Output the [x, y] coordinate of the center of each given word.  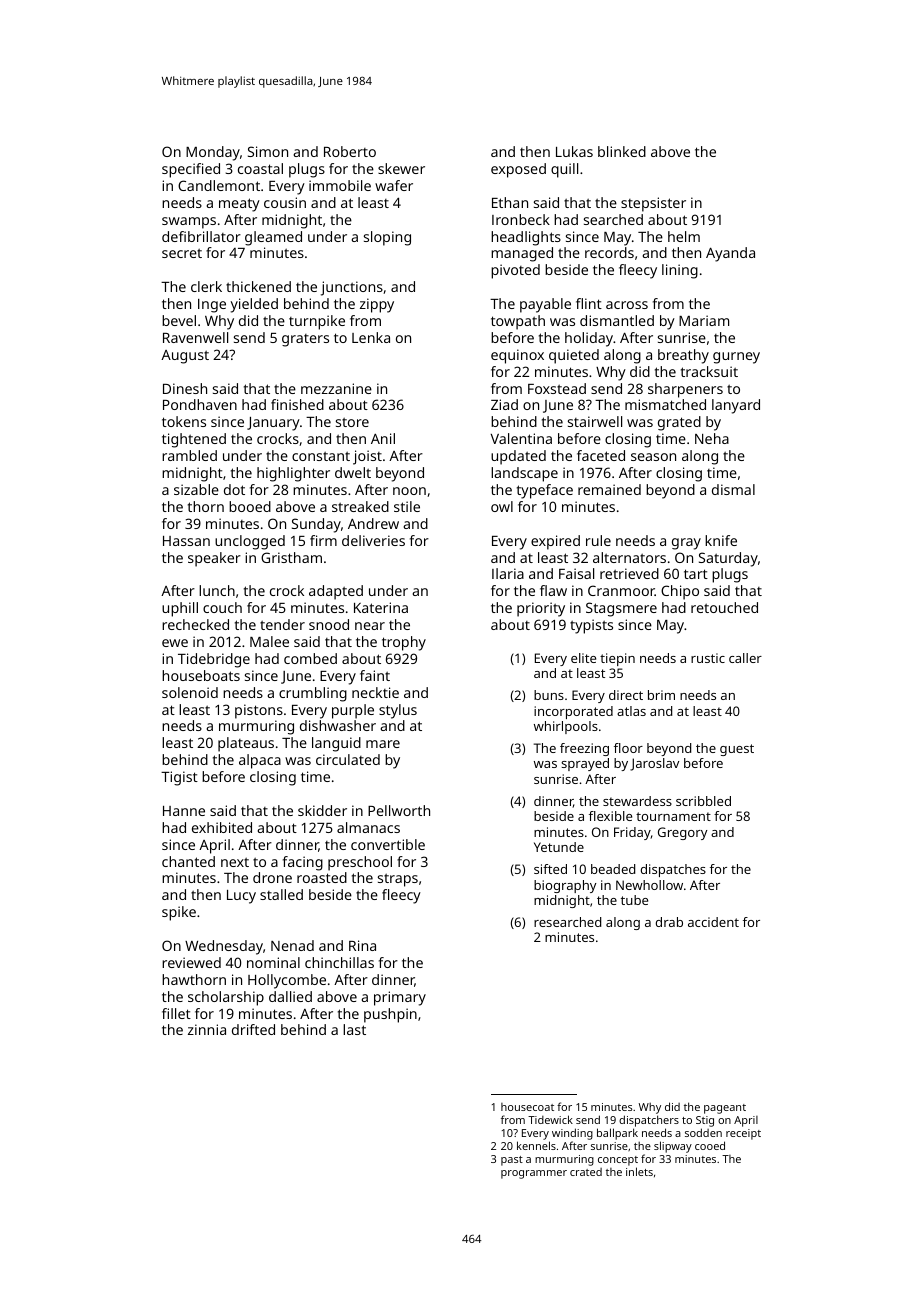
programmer [534, 1174]
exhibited [222, 827]
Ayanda [730, 254]
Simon [268, 151]
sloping [387, 238]
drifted [253, 1029]
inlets [639, 1171]
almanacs [368, 827]
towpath [518, 322]
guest [737, 750]
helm [684, 236]
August [185, 357]
